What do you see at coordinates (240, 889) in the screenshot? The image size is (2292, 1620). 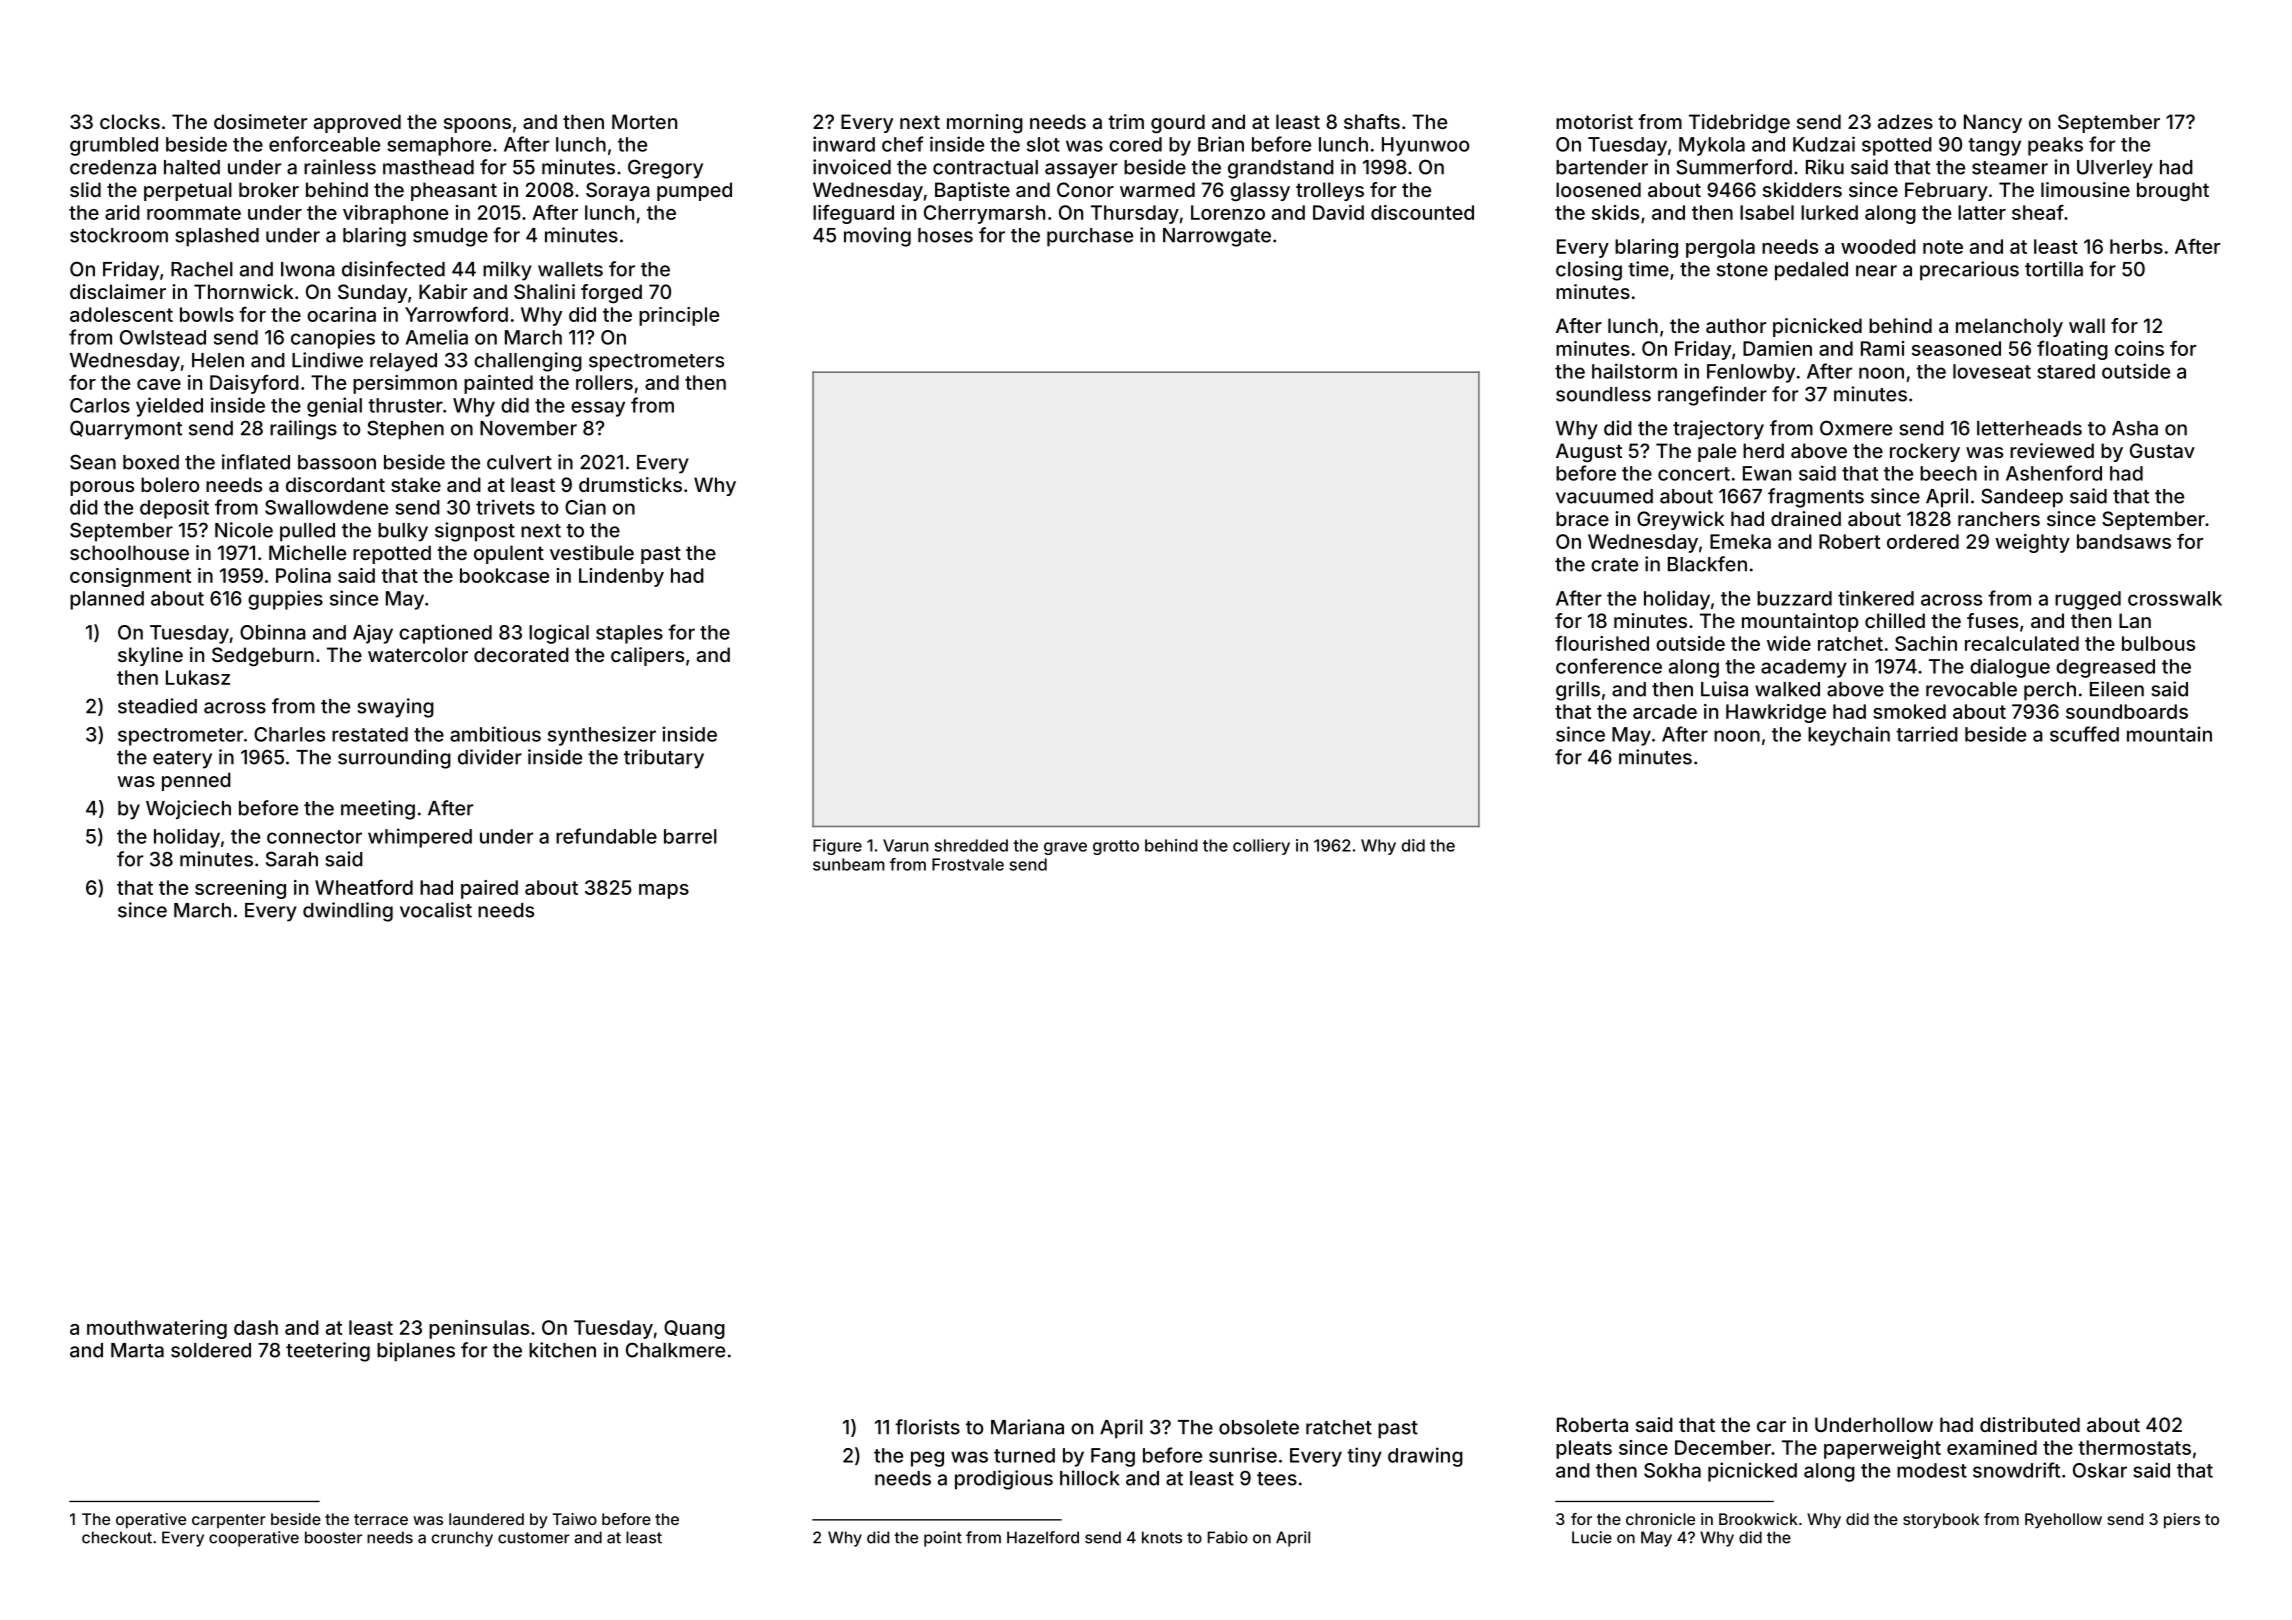 I see `screening` at bounding box center [240, 889].
